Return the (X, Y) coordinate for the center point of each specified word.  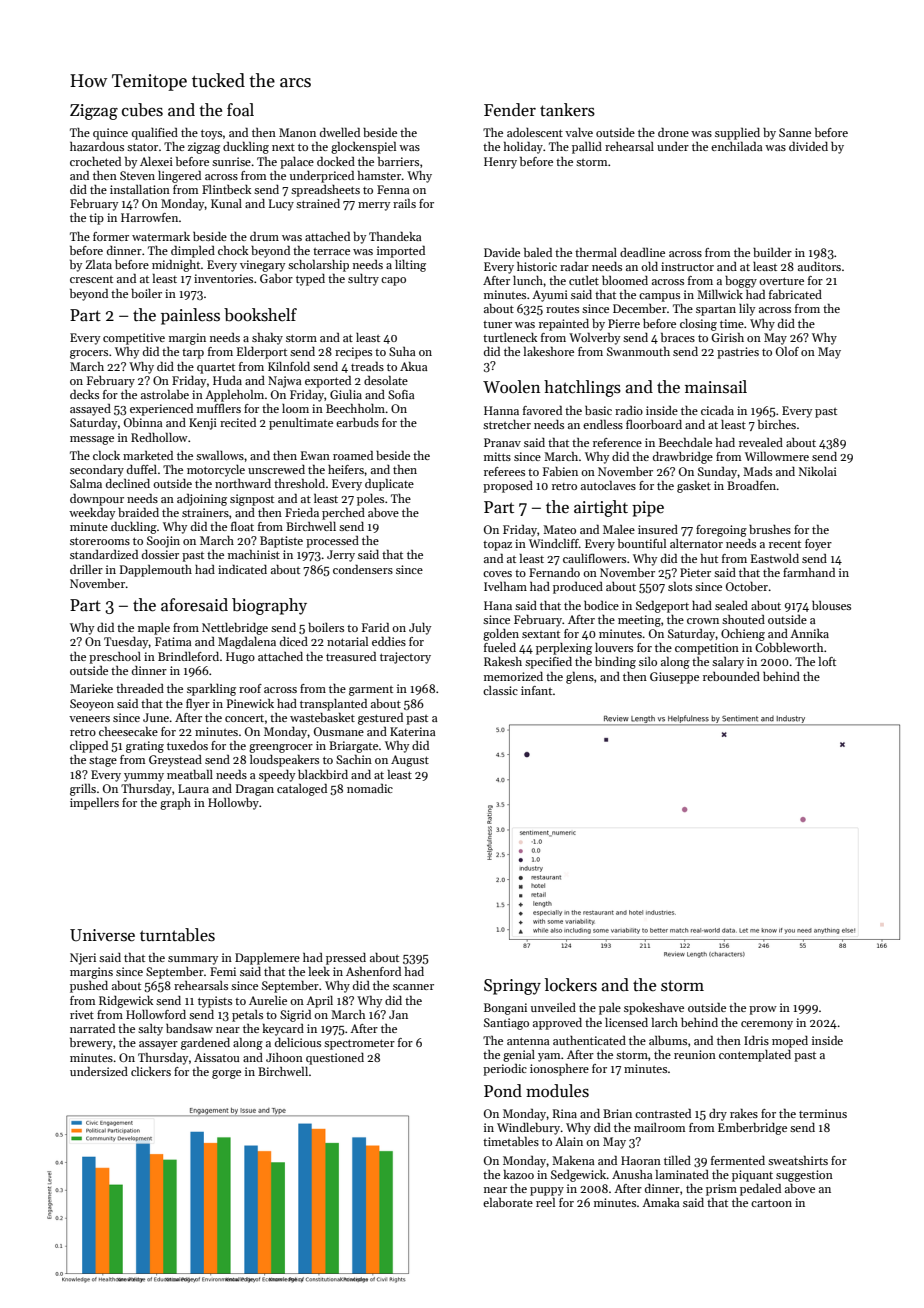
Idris (756, 1040)
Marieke (91, 688)
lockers (571, 985)
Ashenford (373, 971)
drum (264, 236)
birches (777, 424)
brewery (91, 1044)
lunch (528, 280)
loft (827, 661)
